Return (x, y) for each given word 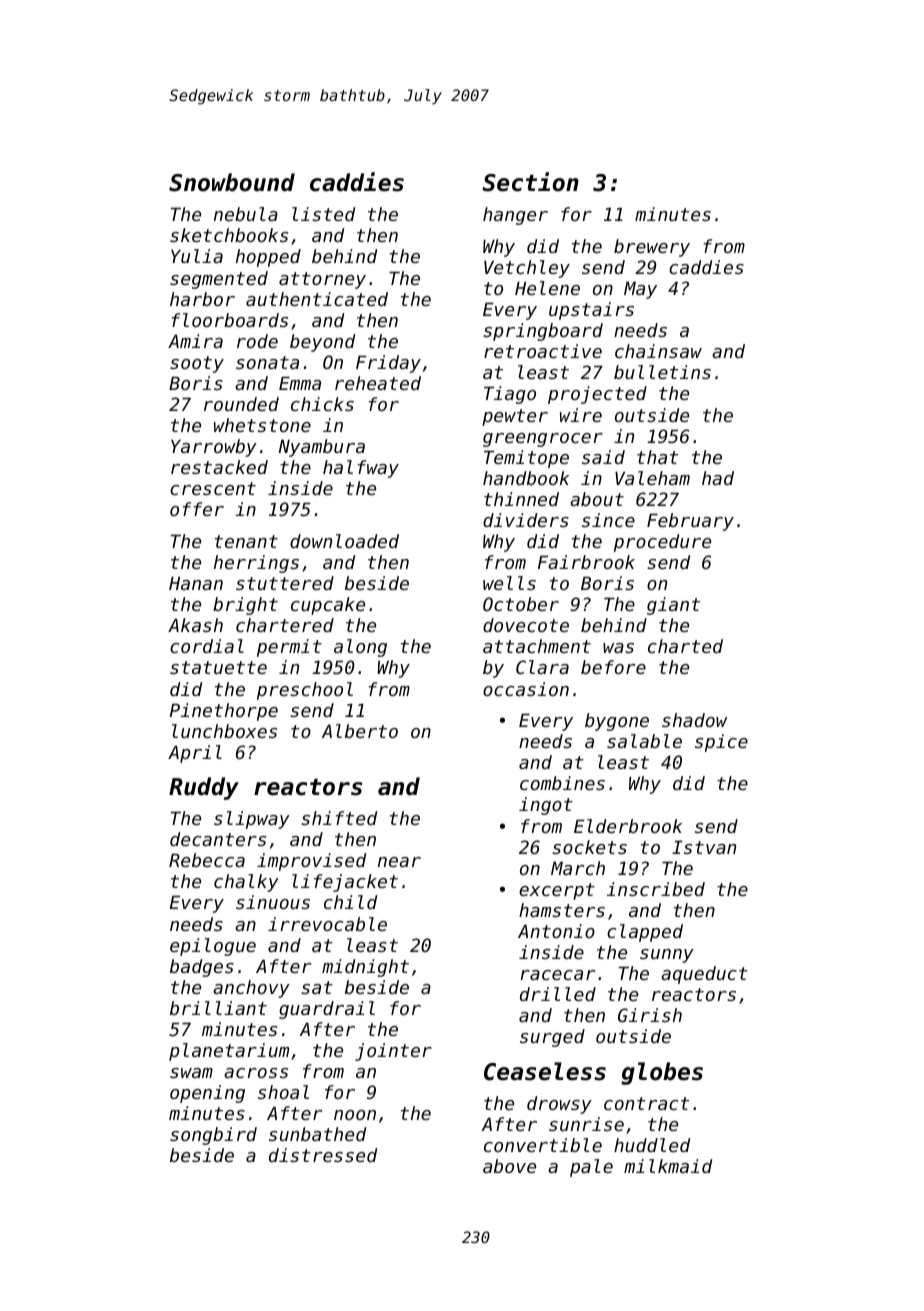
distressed (323, 1155)
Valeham (652, 478)
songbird (213, 1136)
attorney (322, 280)
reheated (378, 383)
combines (562, 783)
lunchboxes (224, 731)
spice (721, 743)
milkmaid (668, 1166)
